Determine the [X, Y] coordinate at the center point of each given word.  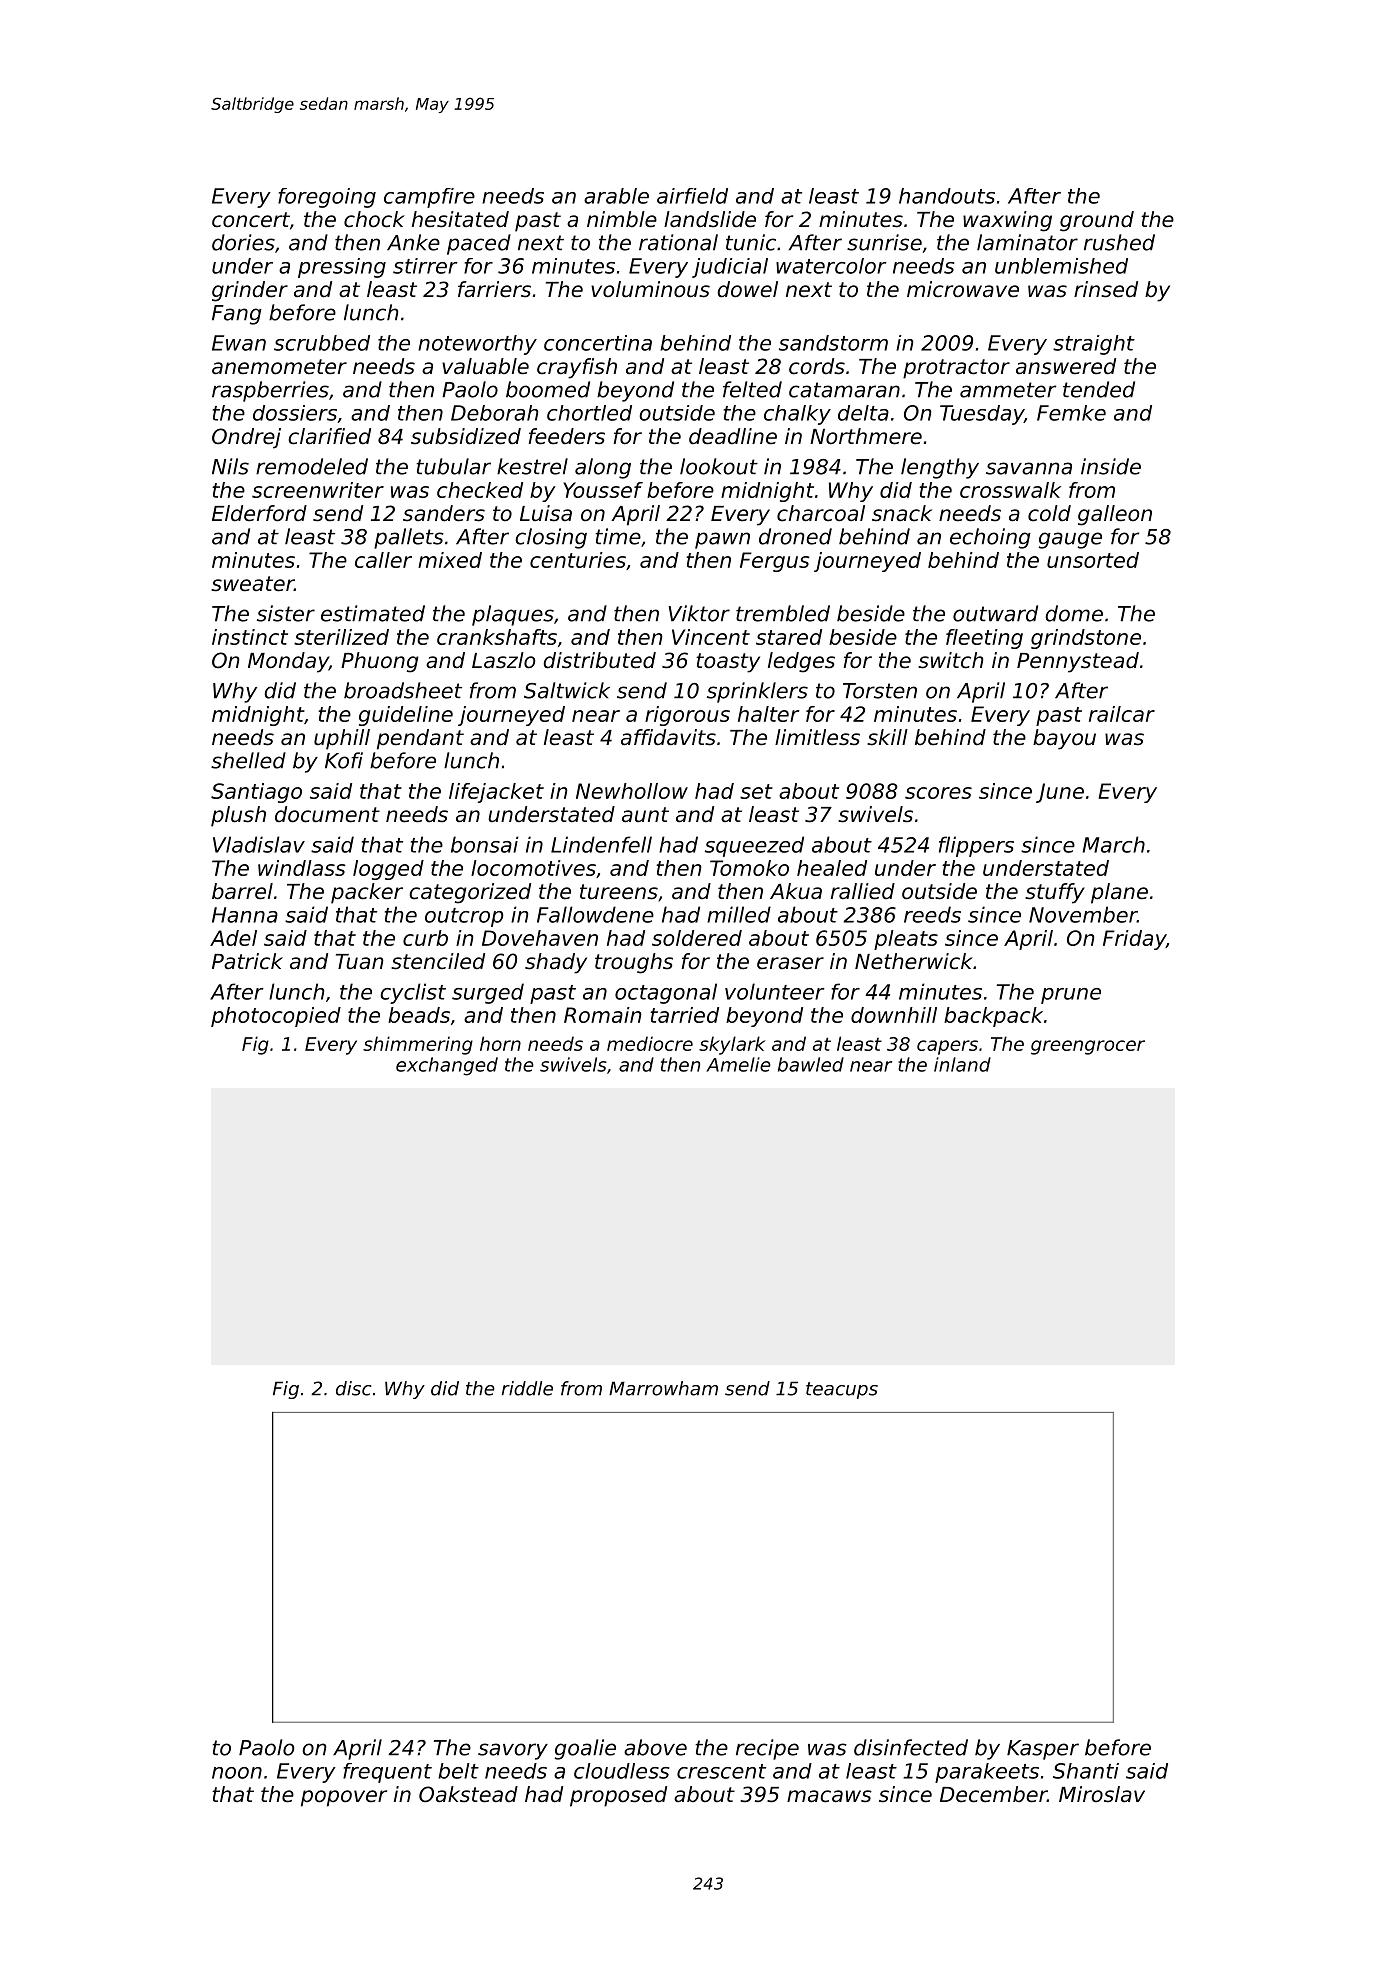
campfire [429, 198]
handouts [947, 196]
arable [616, 196]
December [993, 1794]
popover [344, 1798]
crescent [721, 1771]
